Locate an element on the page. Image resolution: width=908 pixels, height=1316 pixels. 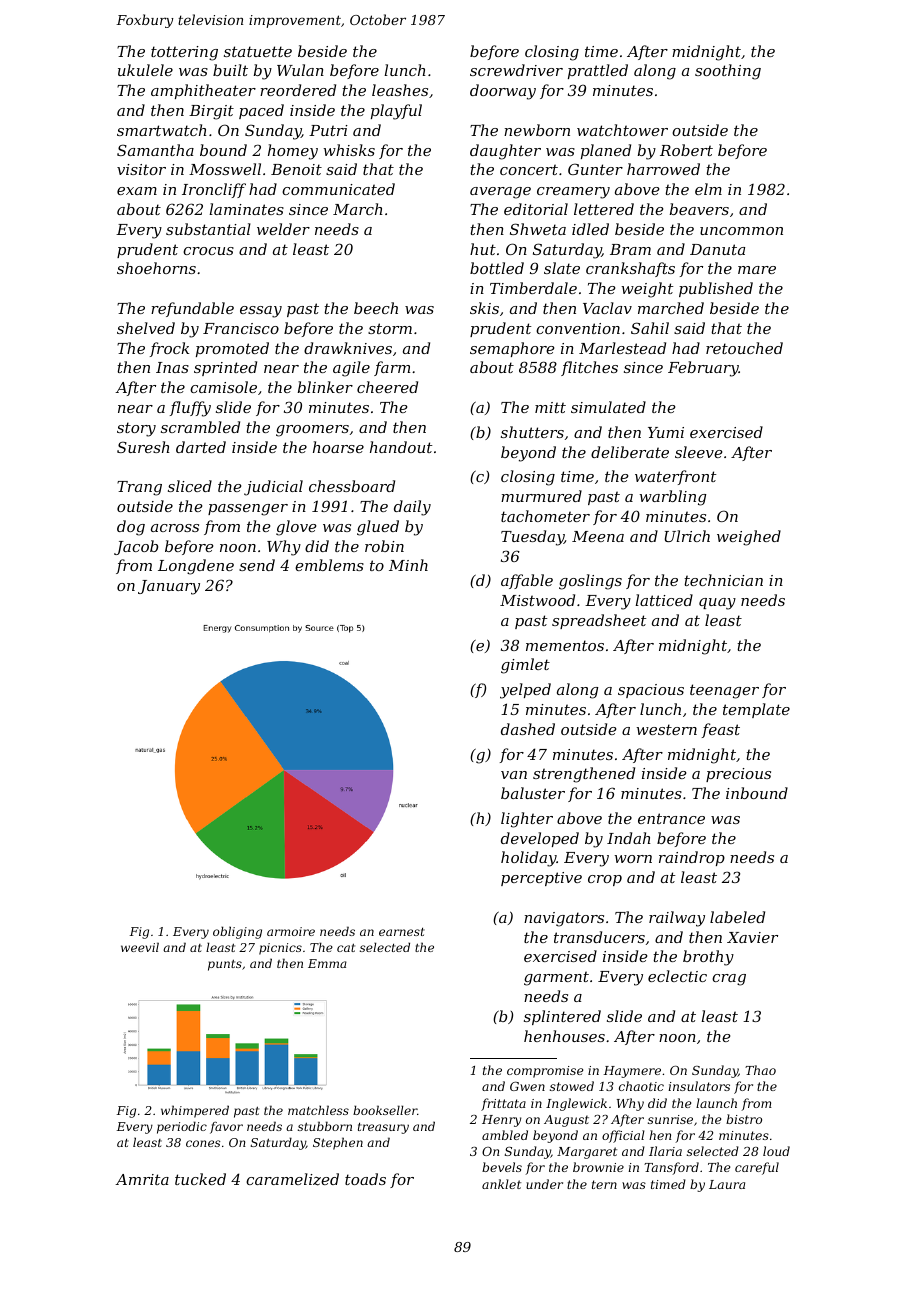
Meena is located at coordinates (598, 536).
